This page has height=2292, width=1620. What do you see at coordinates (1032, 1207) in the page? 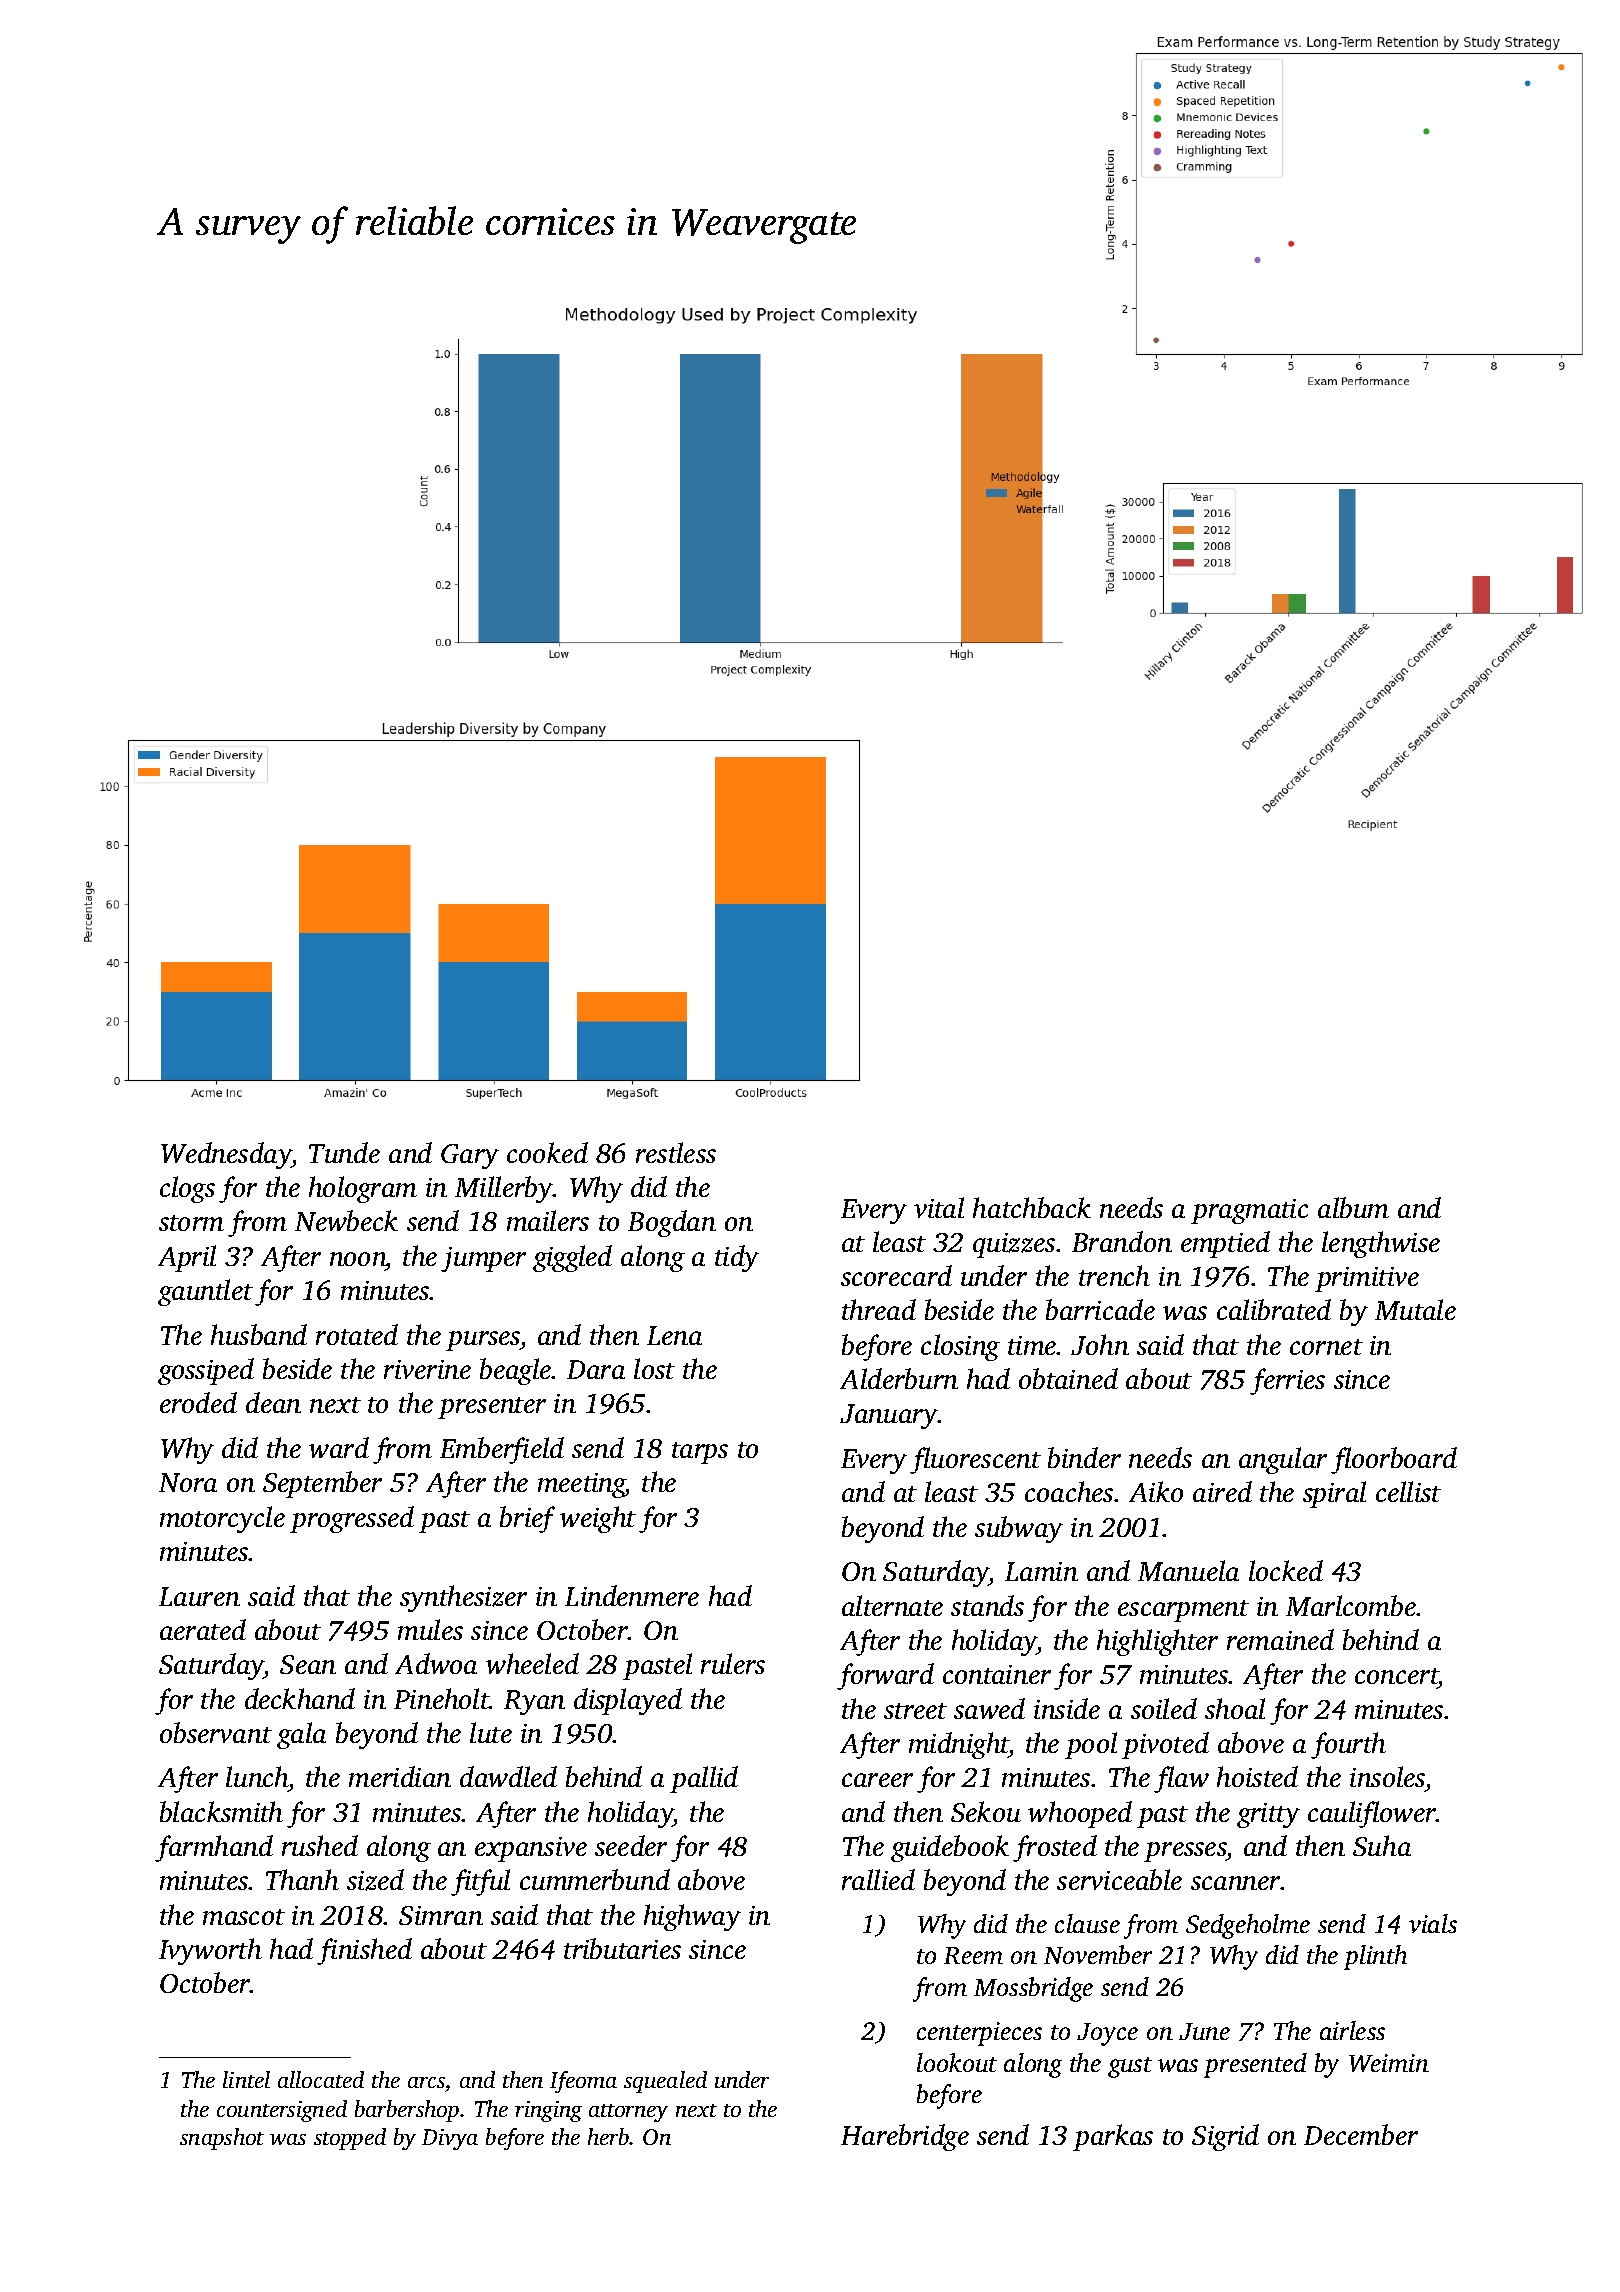
I see `hatchback` at bounding box center [1032, 1207].
